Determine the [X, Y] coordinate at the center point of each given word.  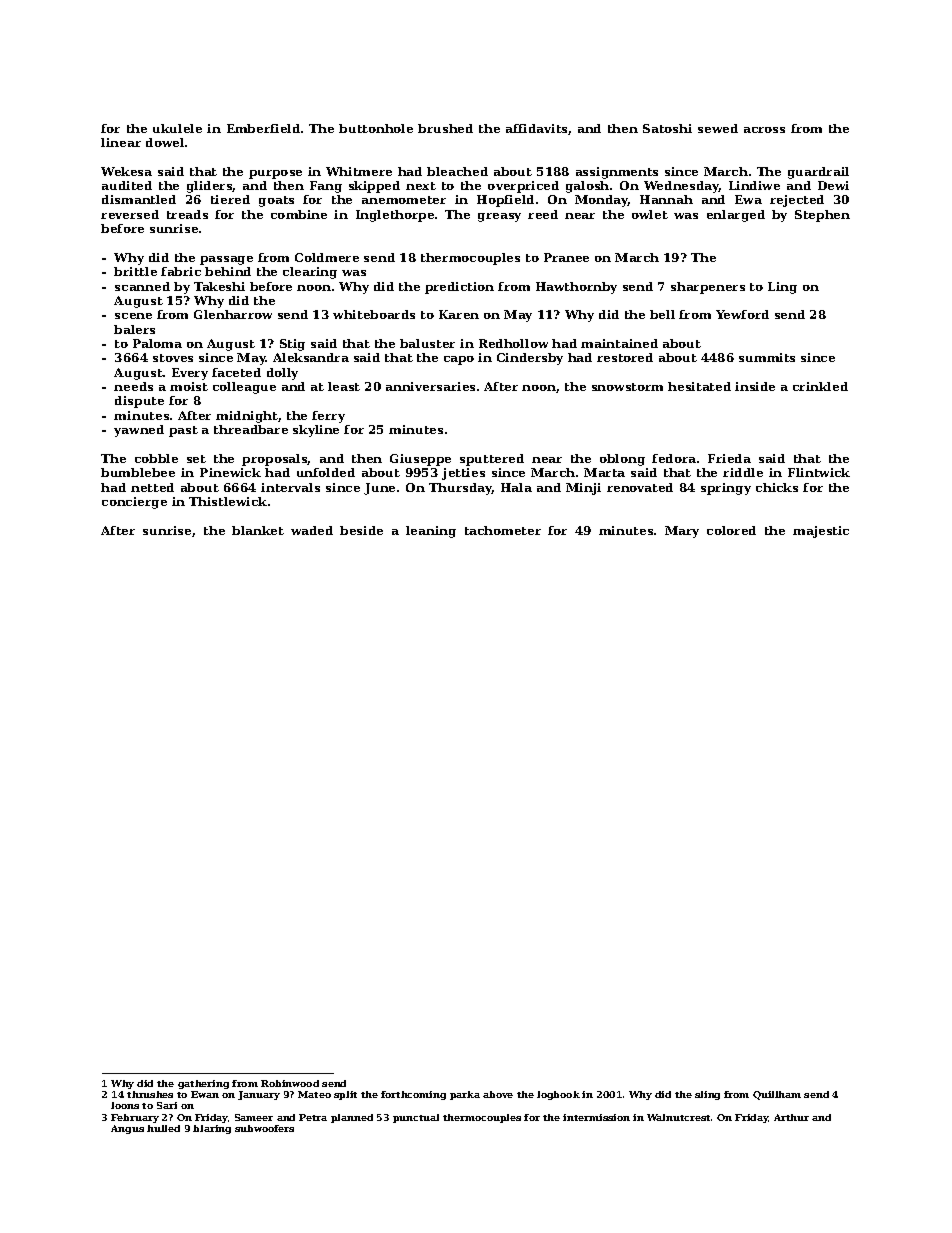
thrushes [150, 1094]
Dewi [833, 185]
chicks [777, 487]
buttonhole [376, 128]
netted [152, 487]
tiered [230, 199]
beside [361, 530]
